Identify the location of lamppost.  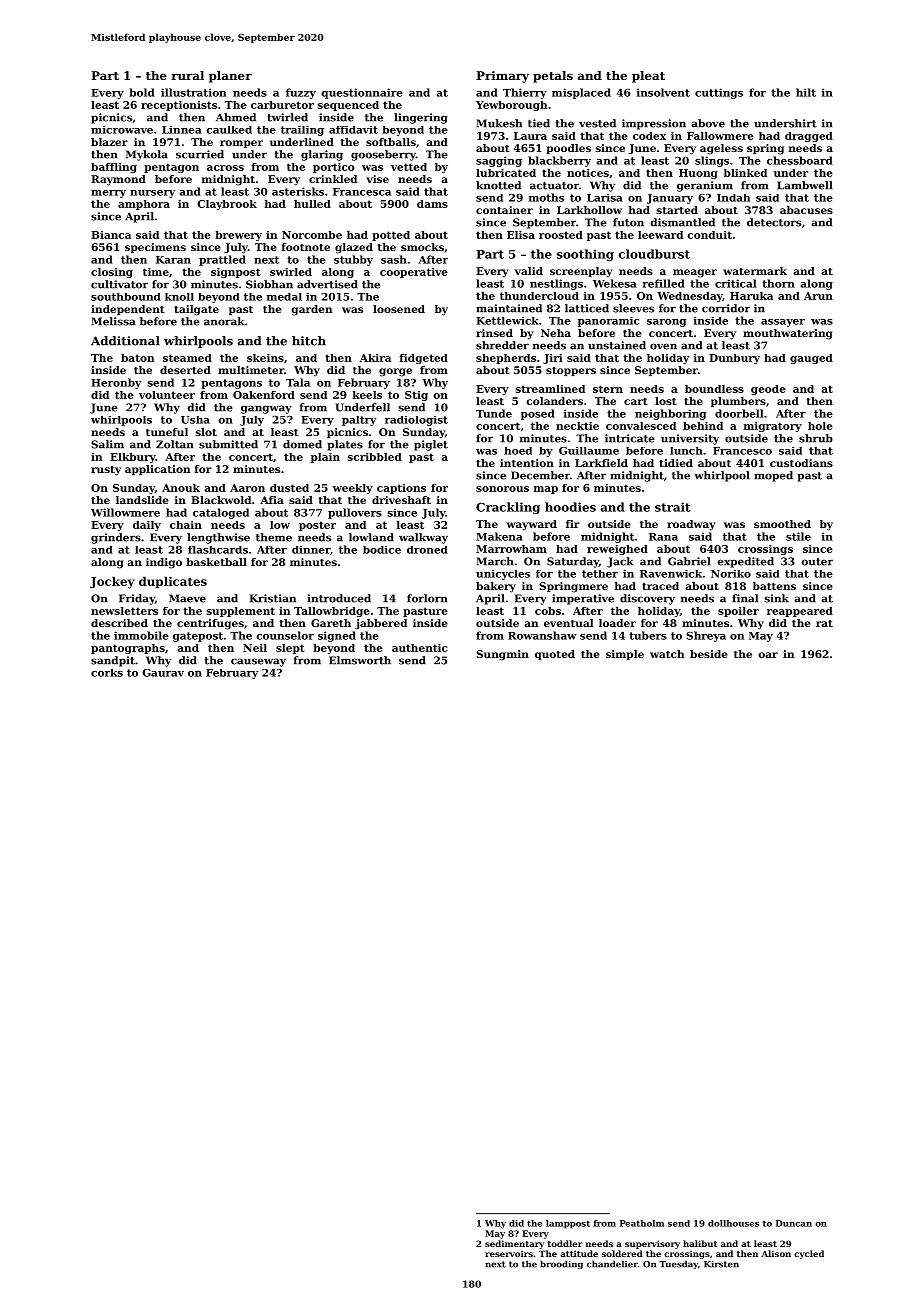
(568, 1224).
